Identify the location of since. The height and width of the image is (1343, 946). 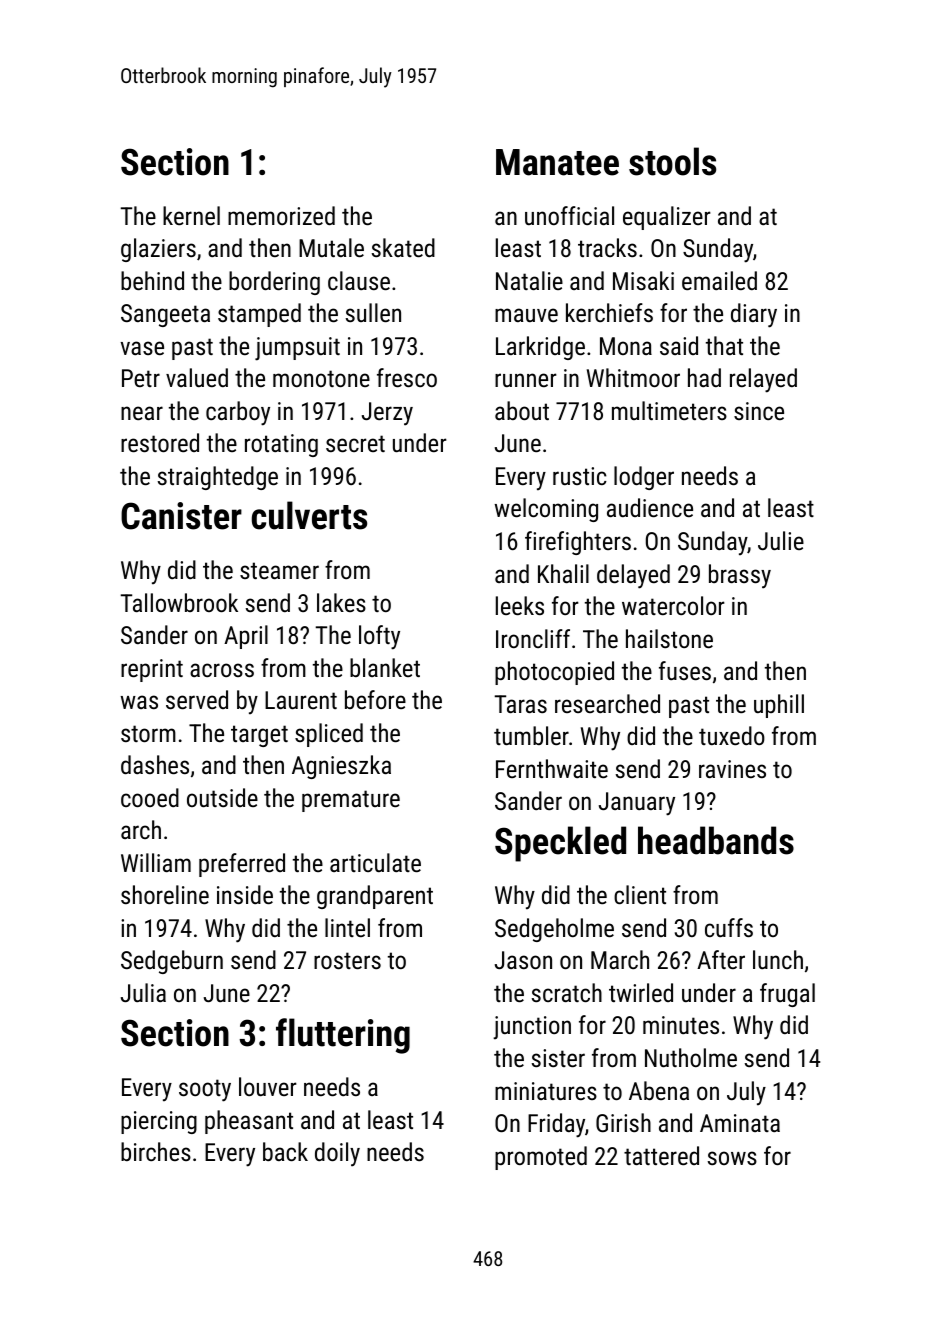
(759, 411).
